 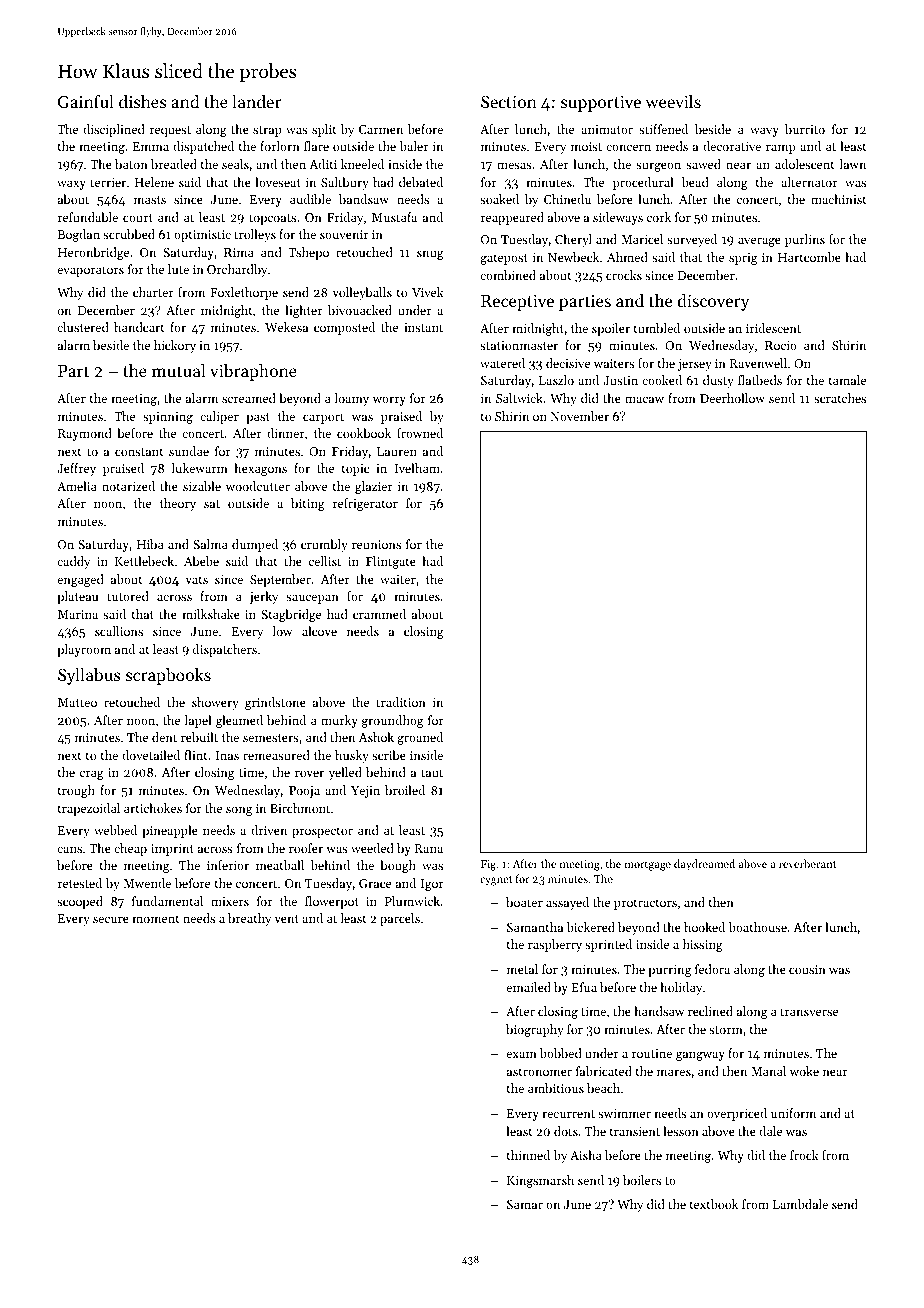 I want to click on Samar, so click(x=525, y=1204).
